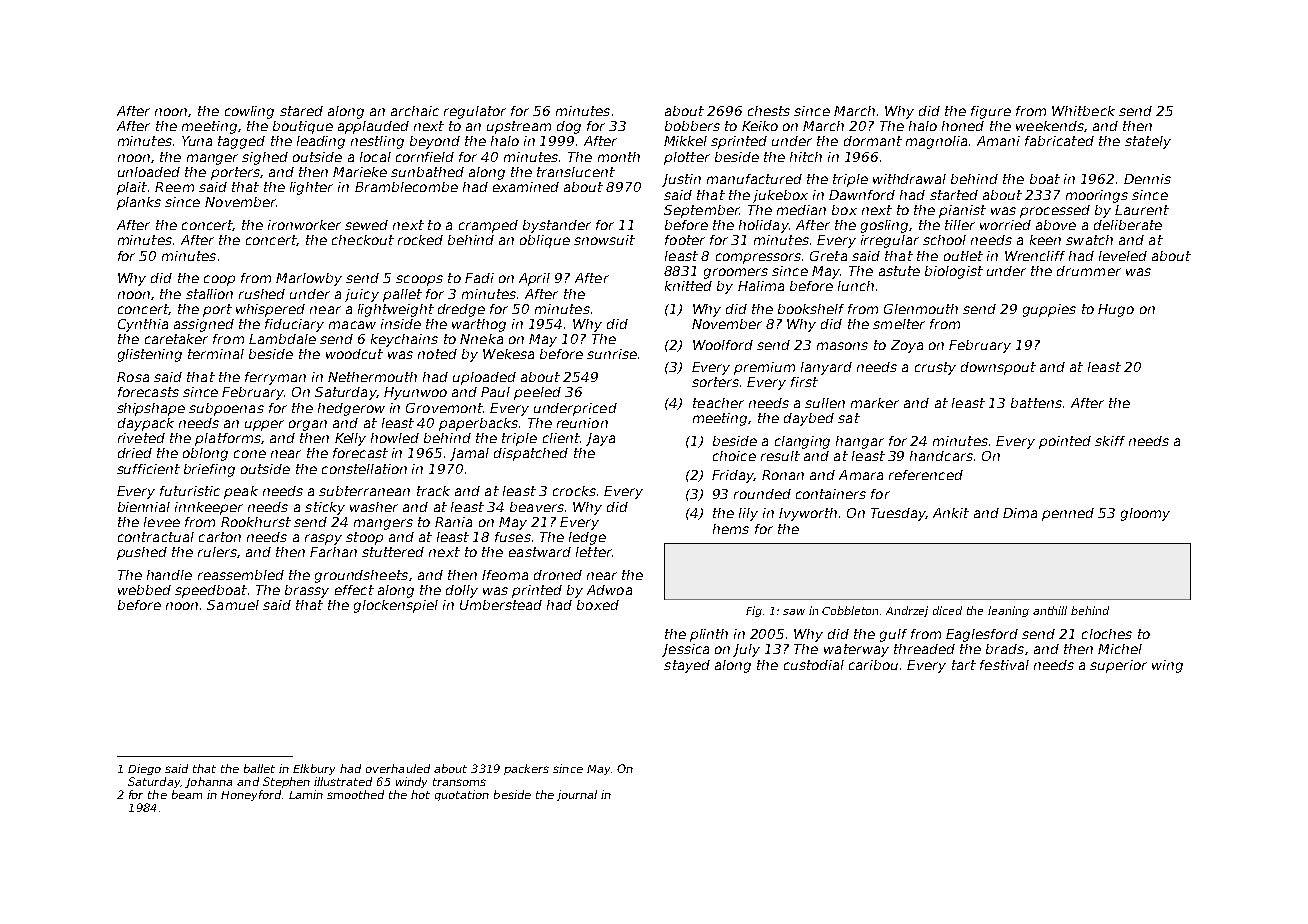 The image size is (1308, 924). What do you see at coordinates (233, 605) in the screenshot?
I see `Samuel` at bounding box center [233, 605].
